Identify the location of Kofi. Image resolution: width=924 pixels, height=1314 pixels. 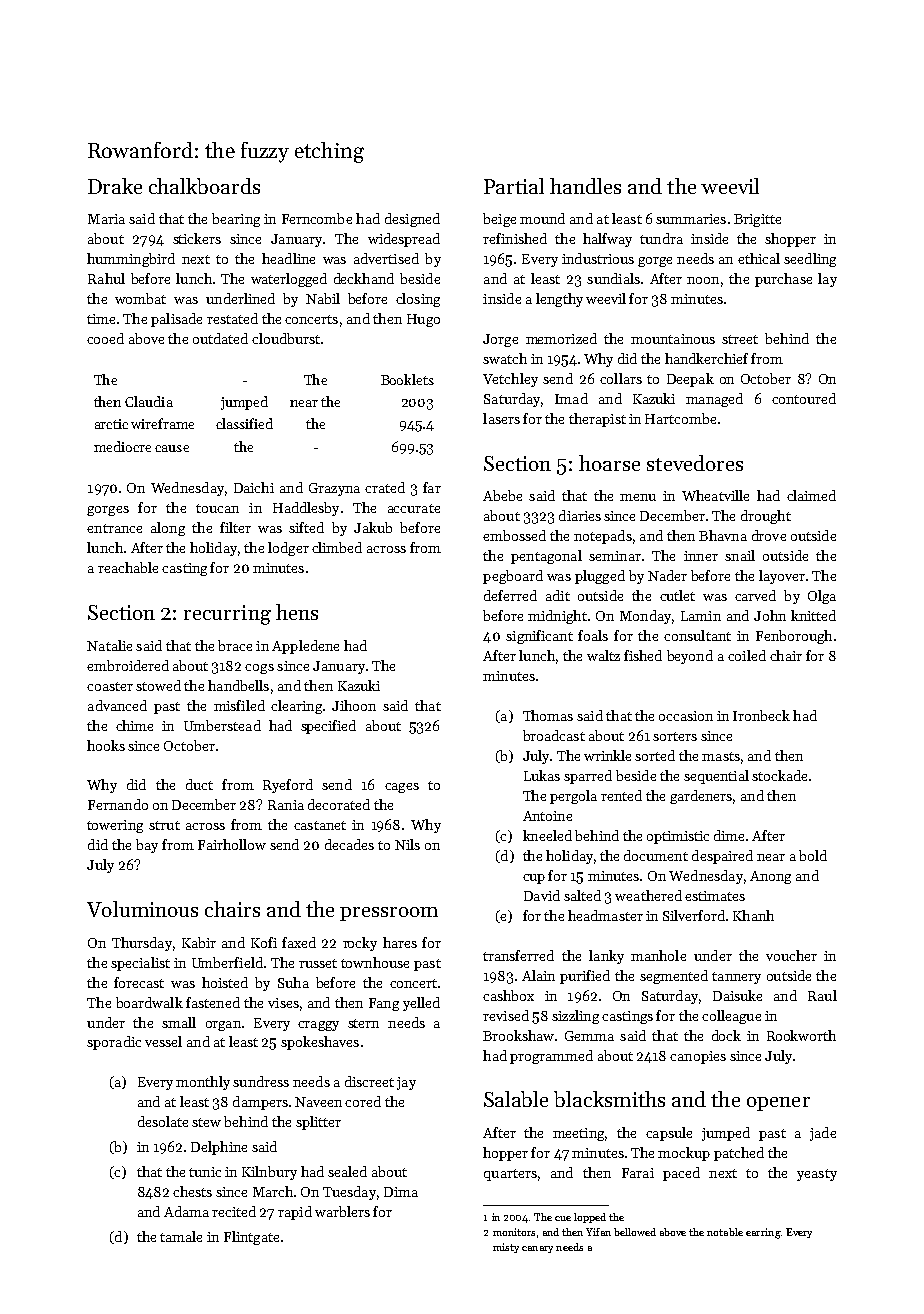
(264, 942).
